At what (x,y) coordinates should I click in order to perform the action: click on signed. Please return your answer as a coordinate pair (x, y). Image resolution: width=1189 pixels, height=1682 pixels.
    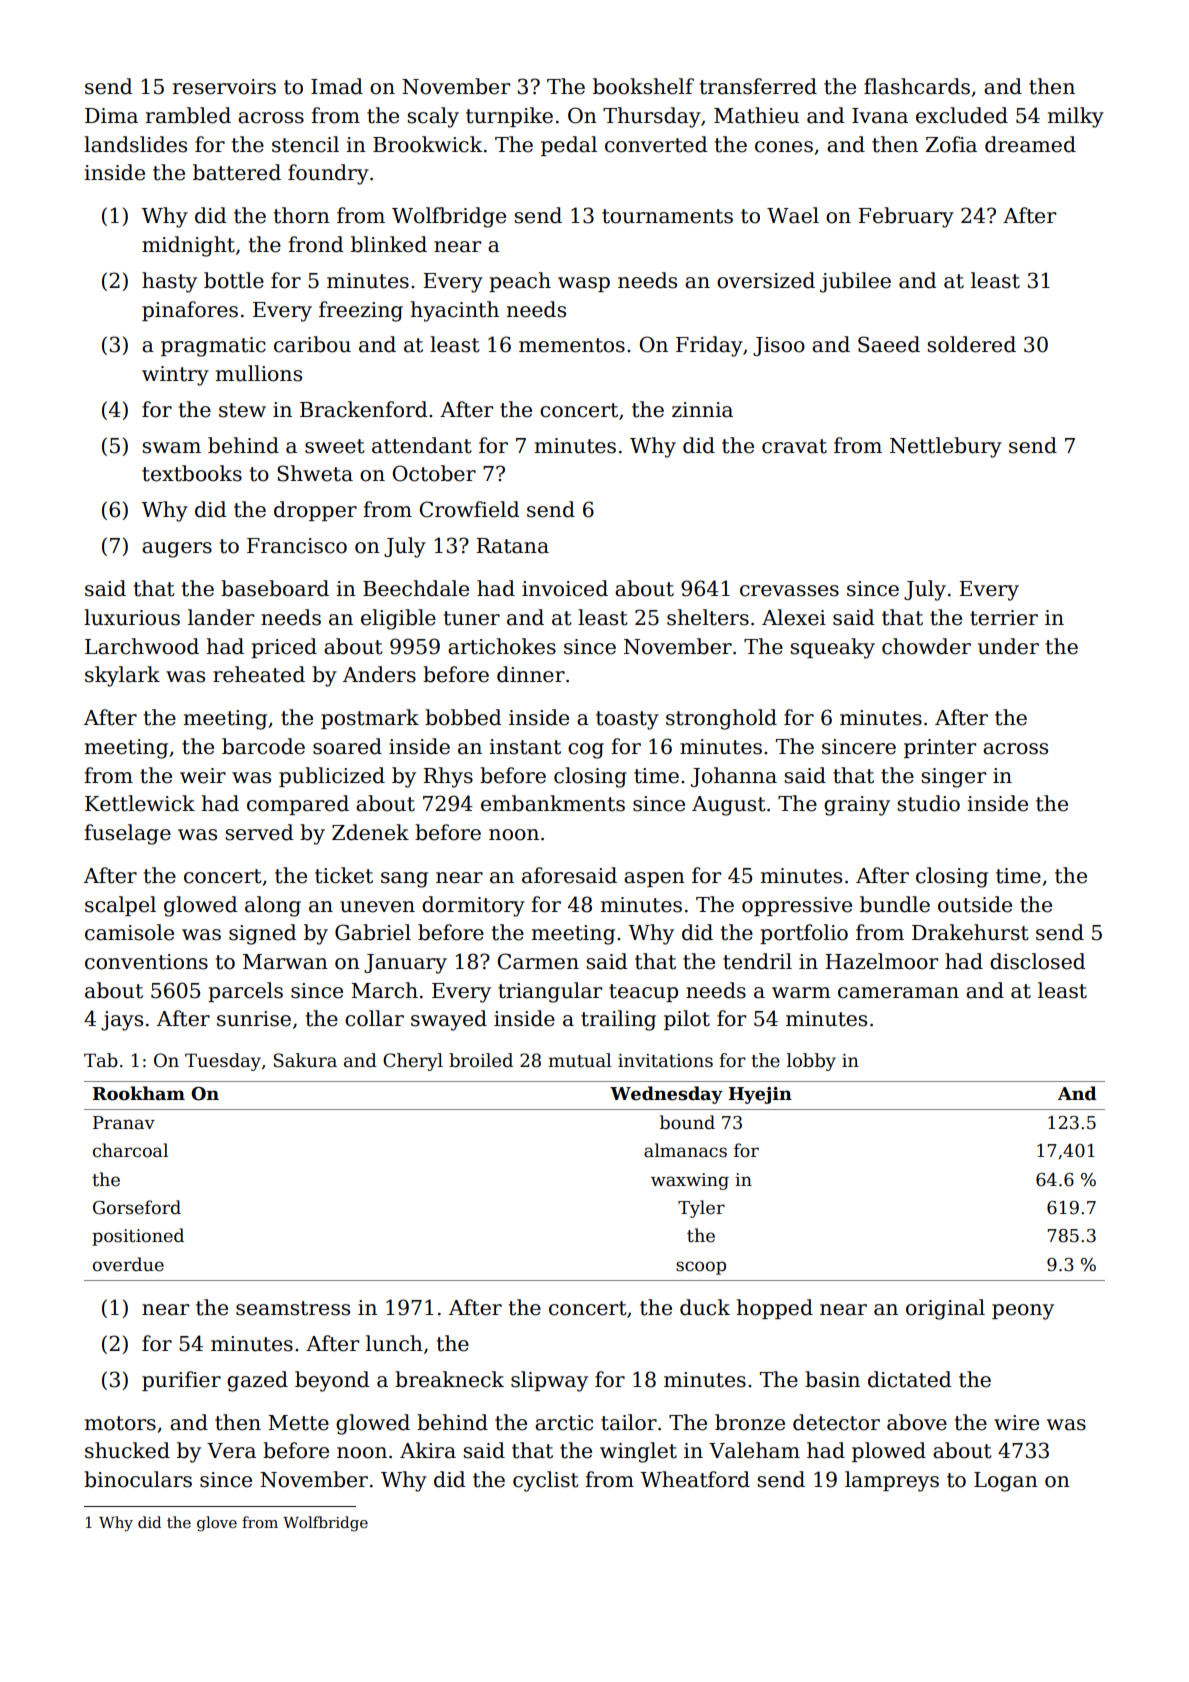
    Looking at the image, I should click on (262, 934).
